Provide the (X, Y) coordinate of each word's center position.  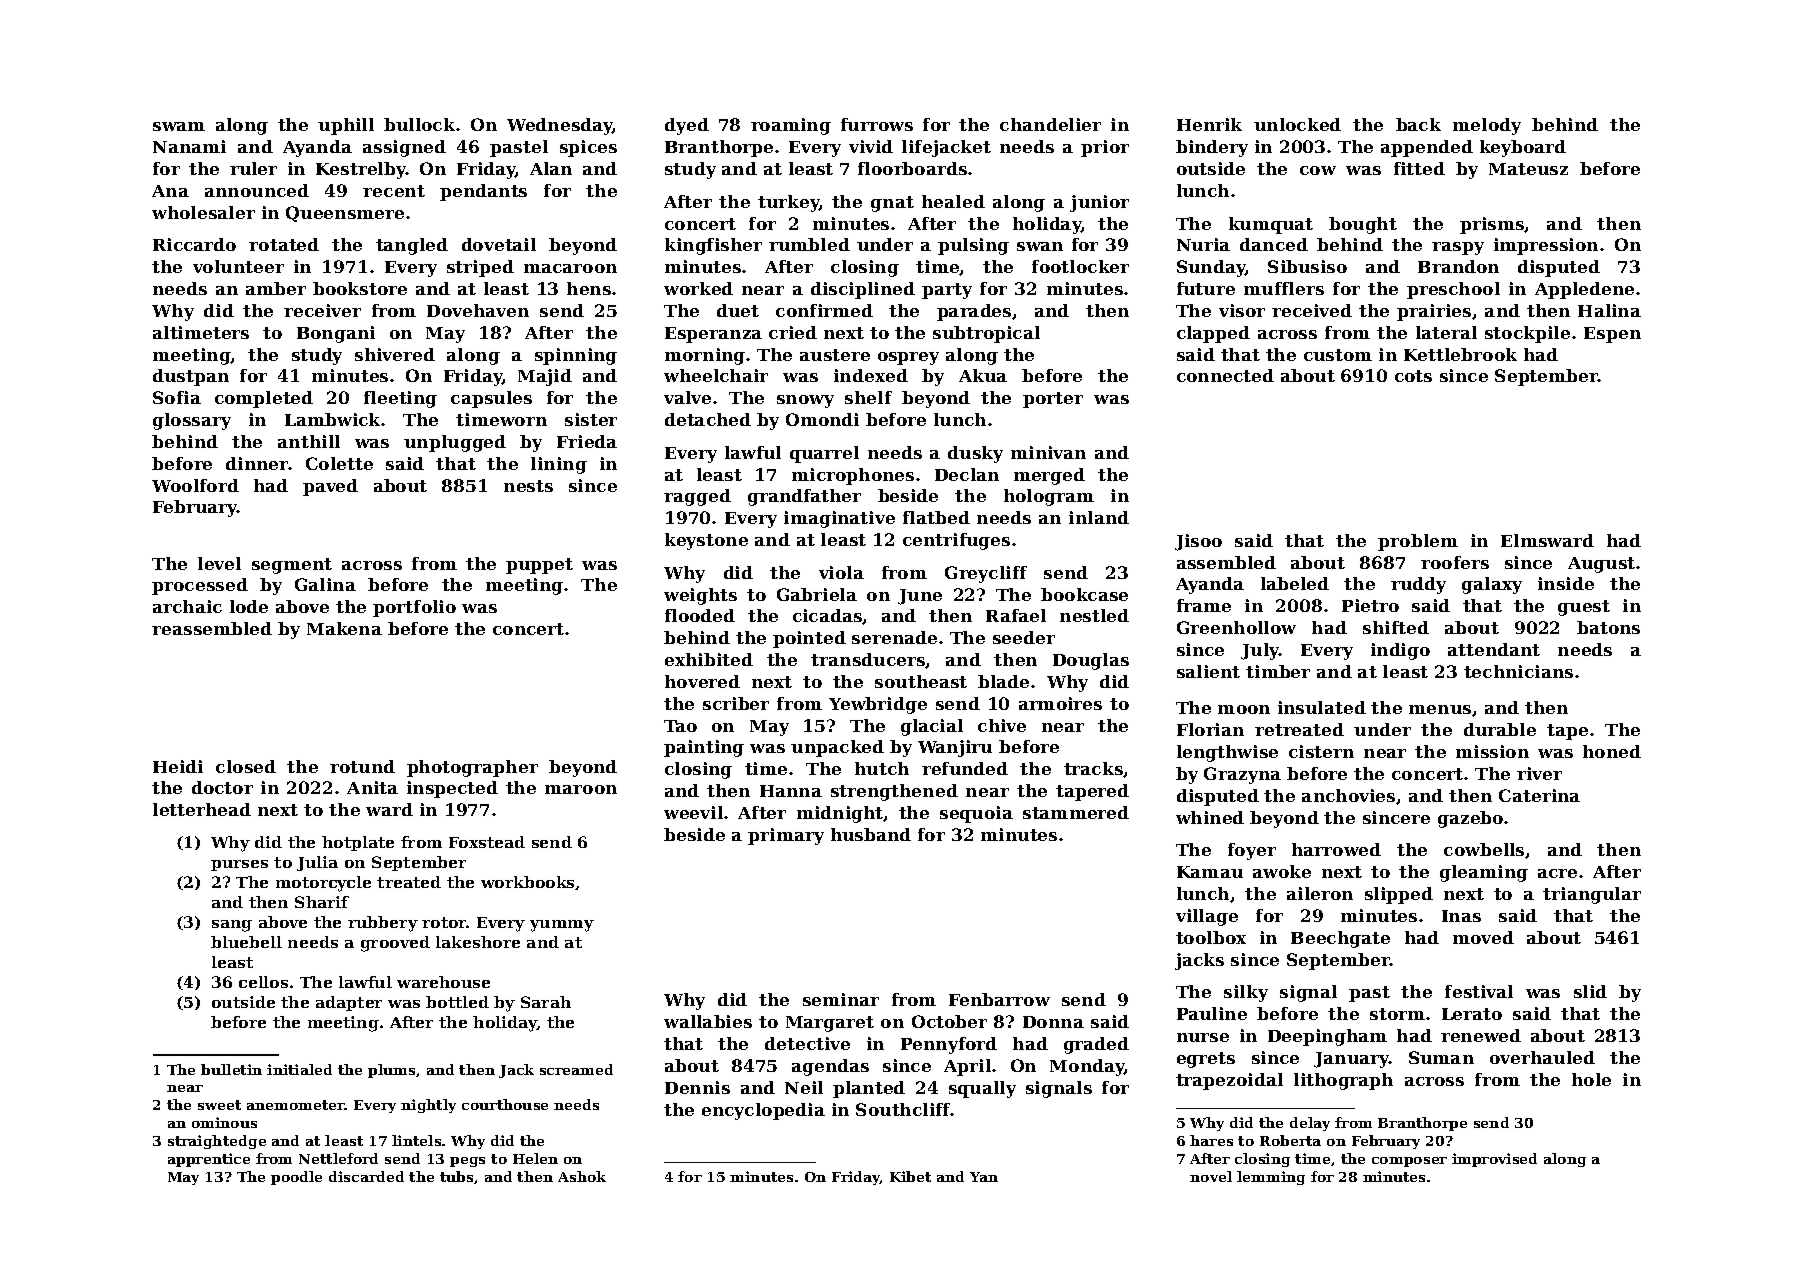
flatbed (936, 517)
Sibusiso (1307, 266)
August (1601, 565)
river (1539, 773)
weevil (693, 812)
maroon (581, 789)
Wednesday (560, 126)
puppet (539, 566)
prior (1105, 148)
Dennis (697, 1087)
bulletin (231, 1069)
